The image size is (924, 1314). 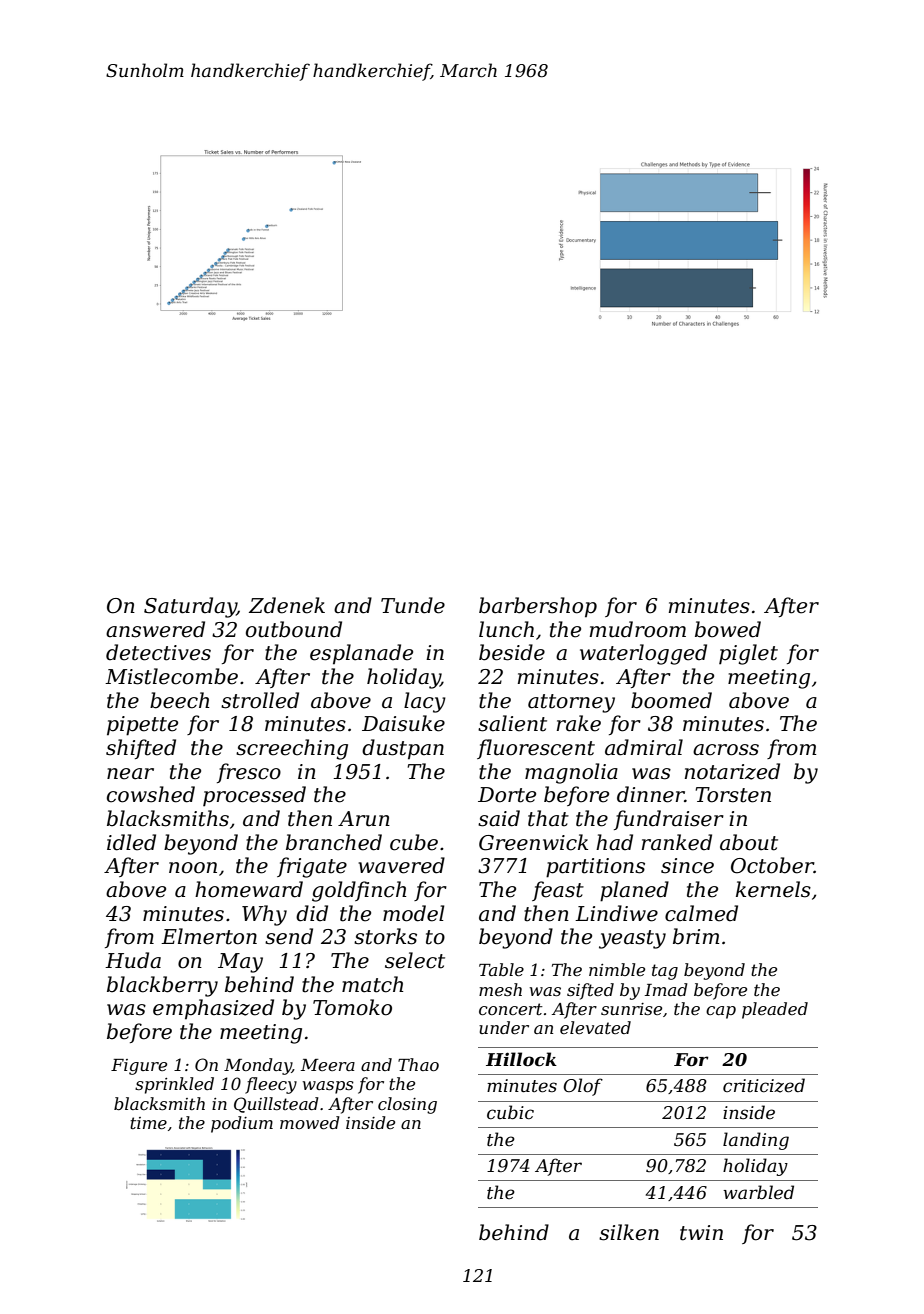 What do you see at coordinates (638, 629) in the image?
I see `mudroom` at bounding box center [638, 629].
